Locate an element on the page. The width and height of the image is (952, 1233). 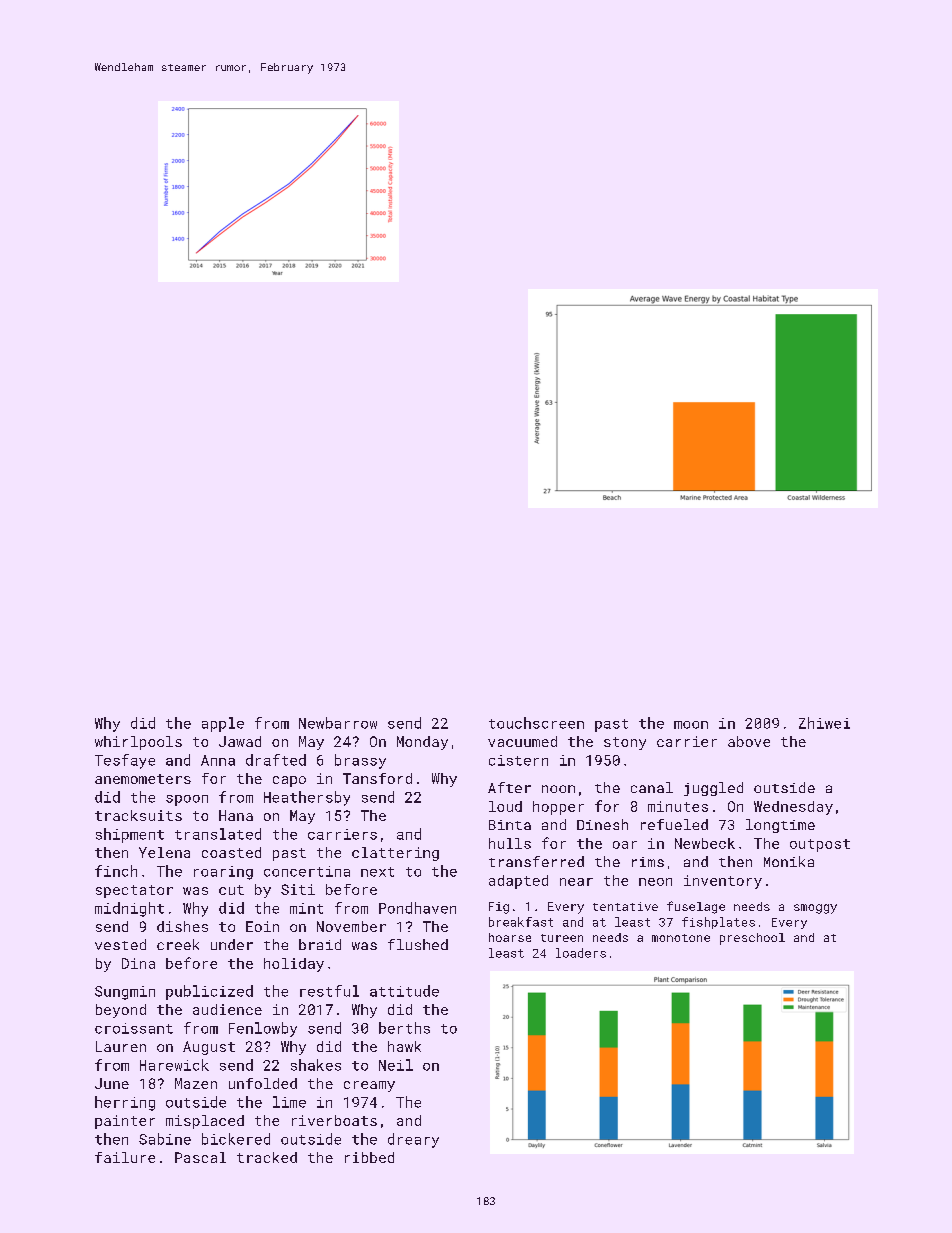
attitude is located at coordinates (404, 991).
